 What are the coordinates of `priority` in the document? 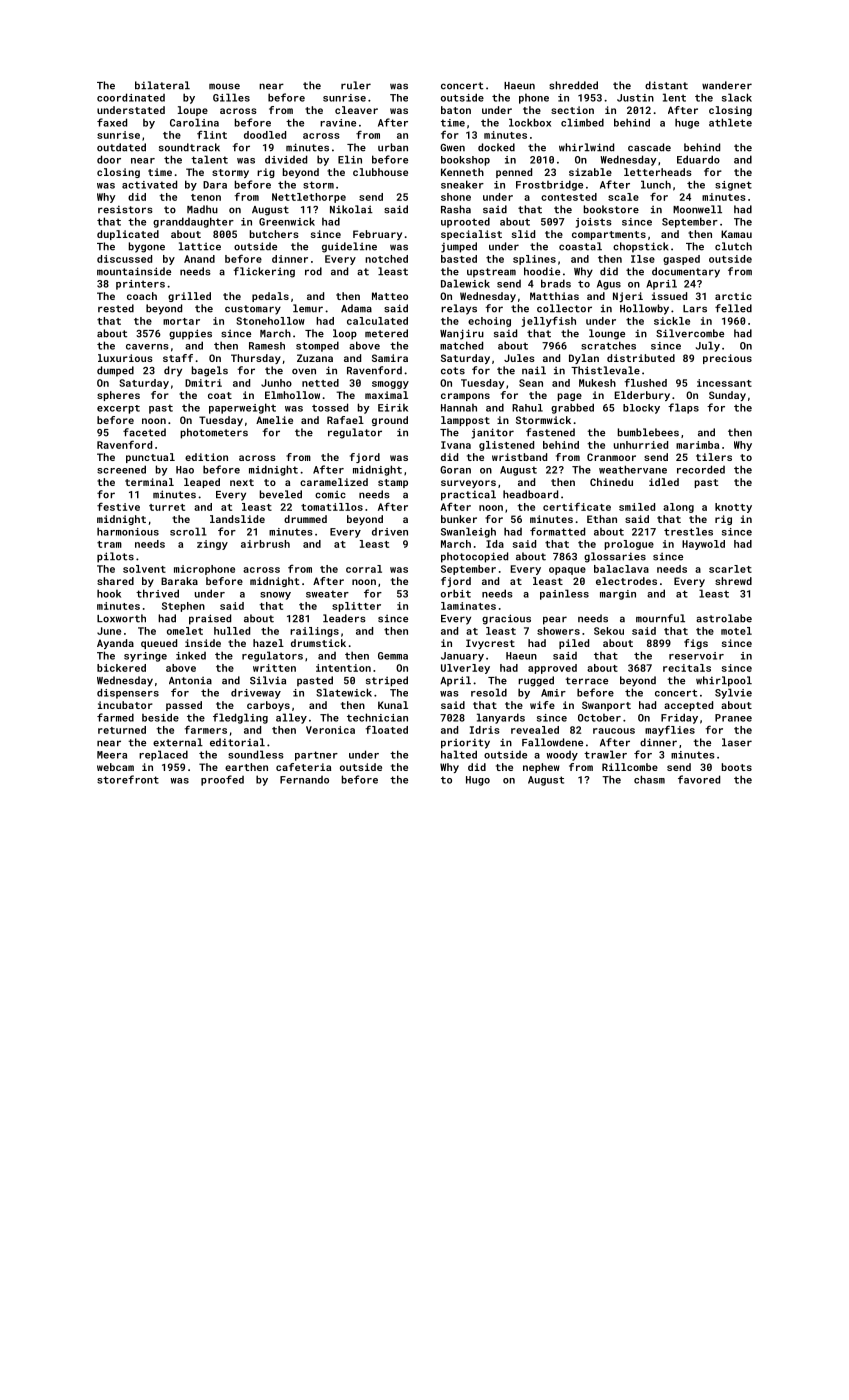 It's located at (465, 743).
